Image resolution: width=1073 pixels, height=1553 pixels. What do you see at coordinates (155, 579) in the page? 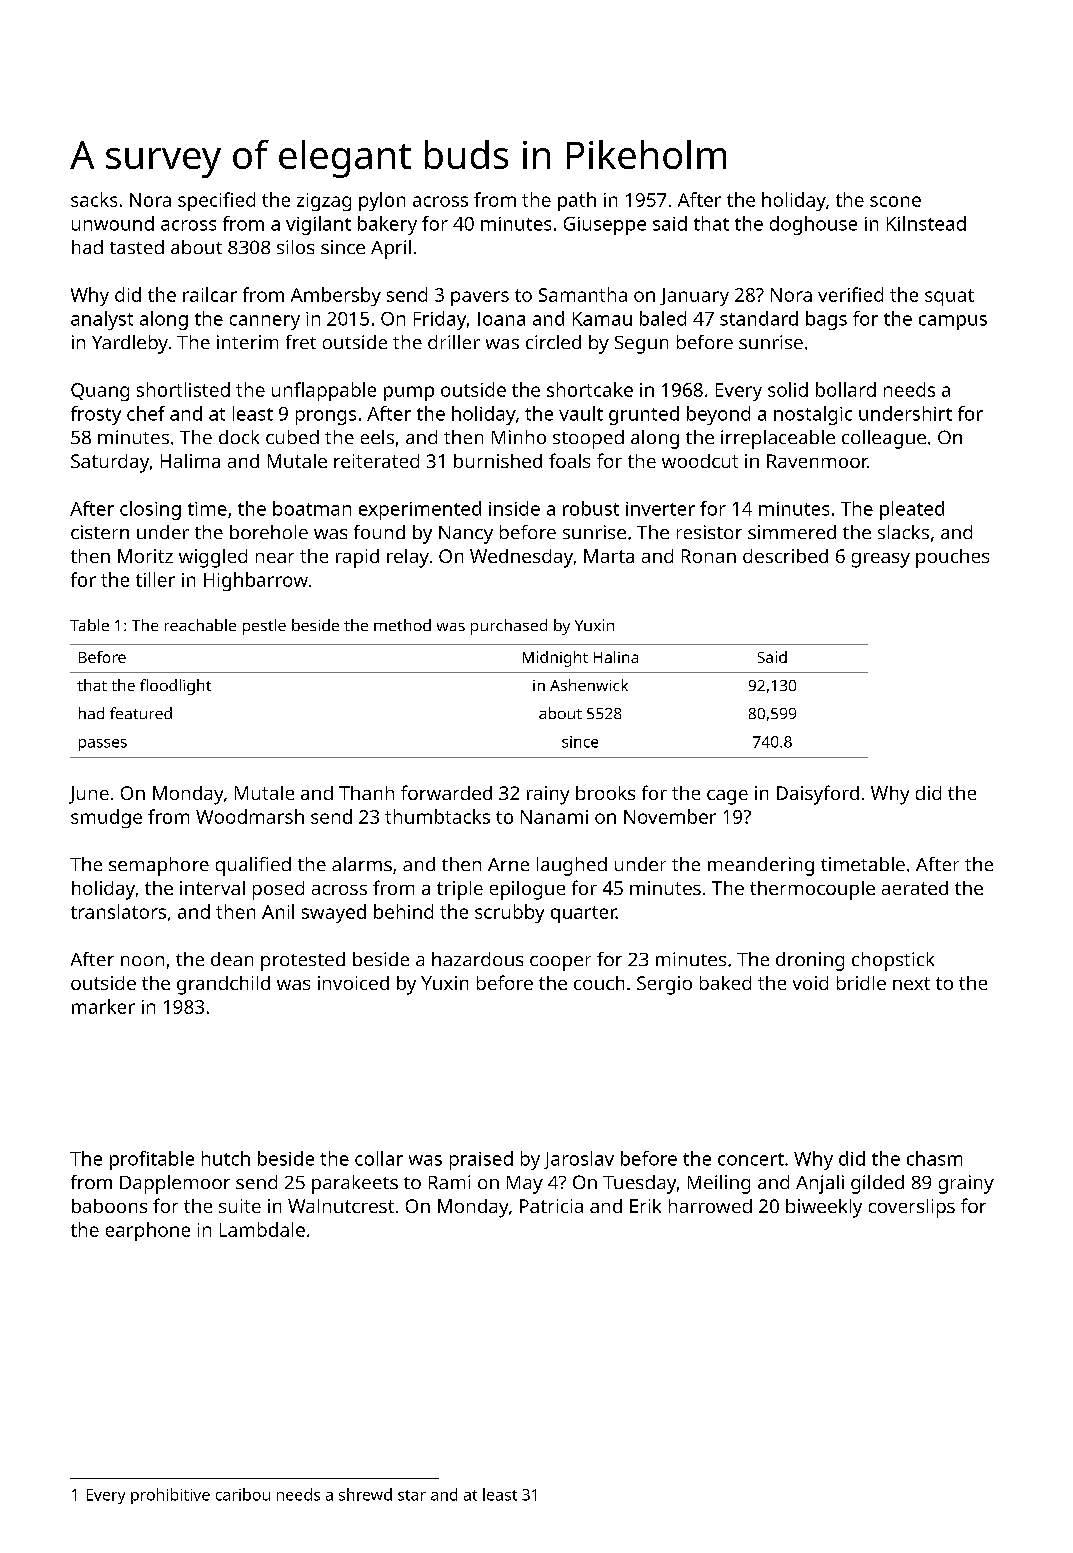
I see `tiller` at bounding box center [155, 579].
